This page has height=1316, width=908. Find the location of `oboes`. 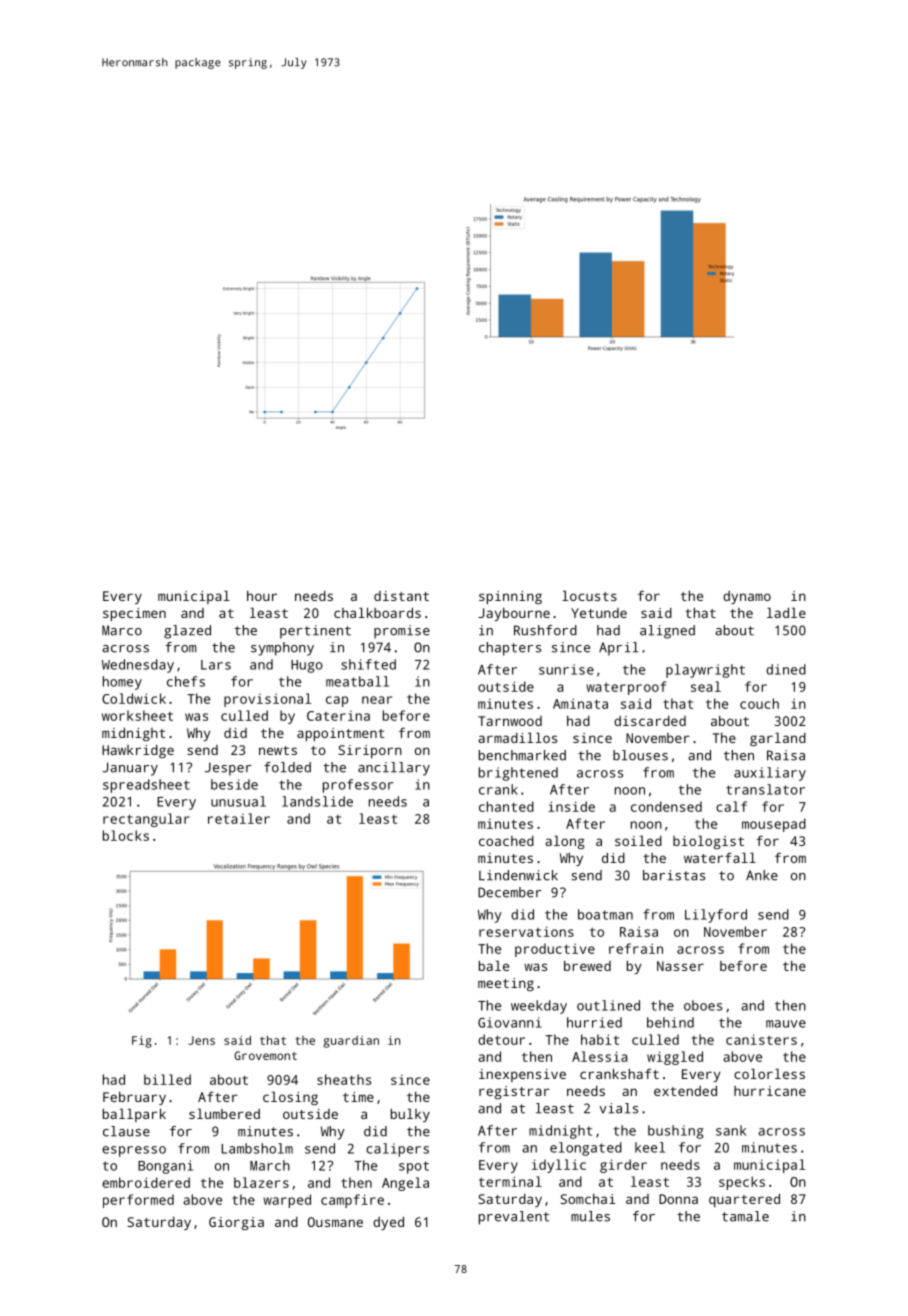

oboes is located at coordinates (703, 1005).
